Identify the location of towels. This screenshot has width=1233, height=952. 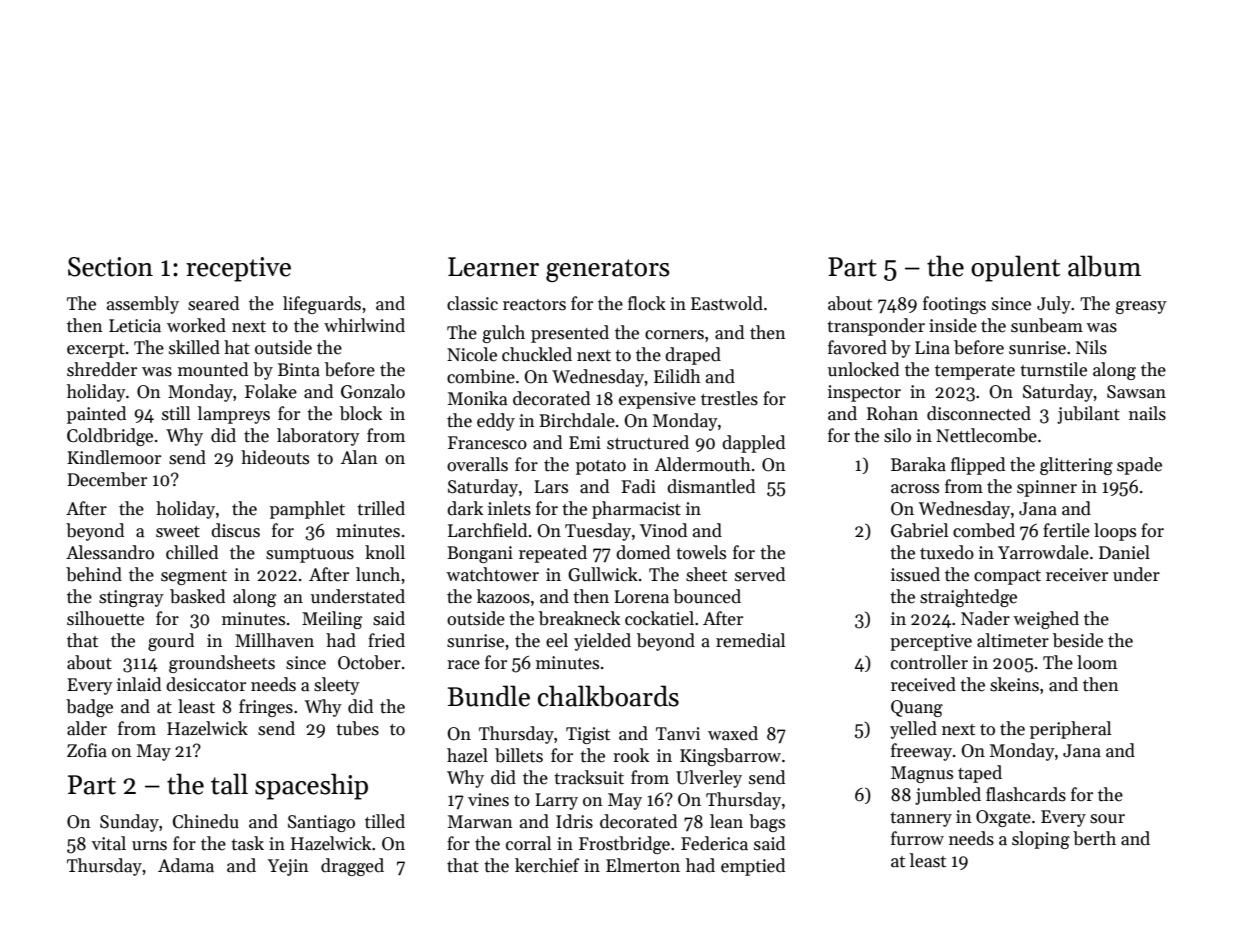
(701, 552).
